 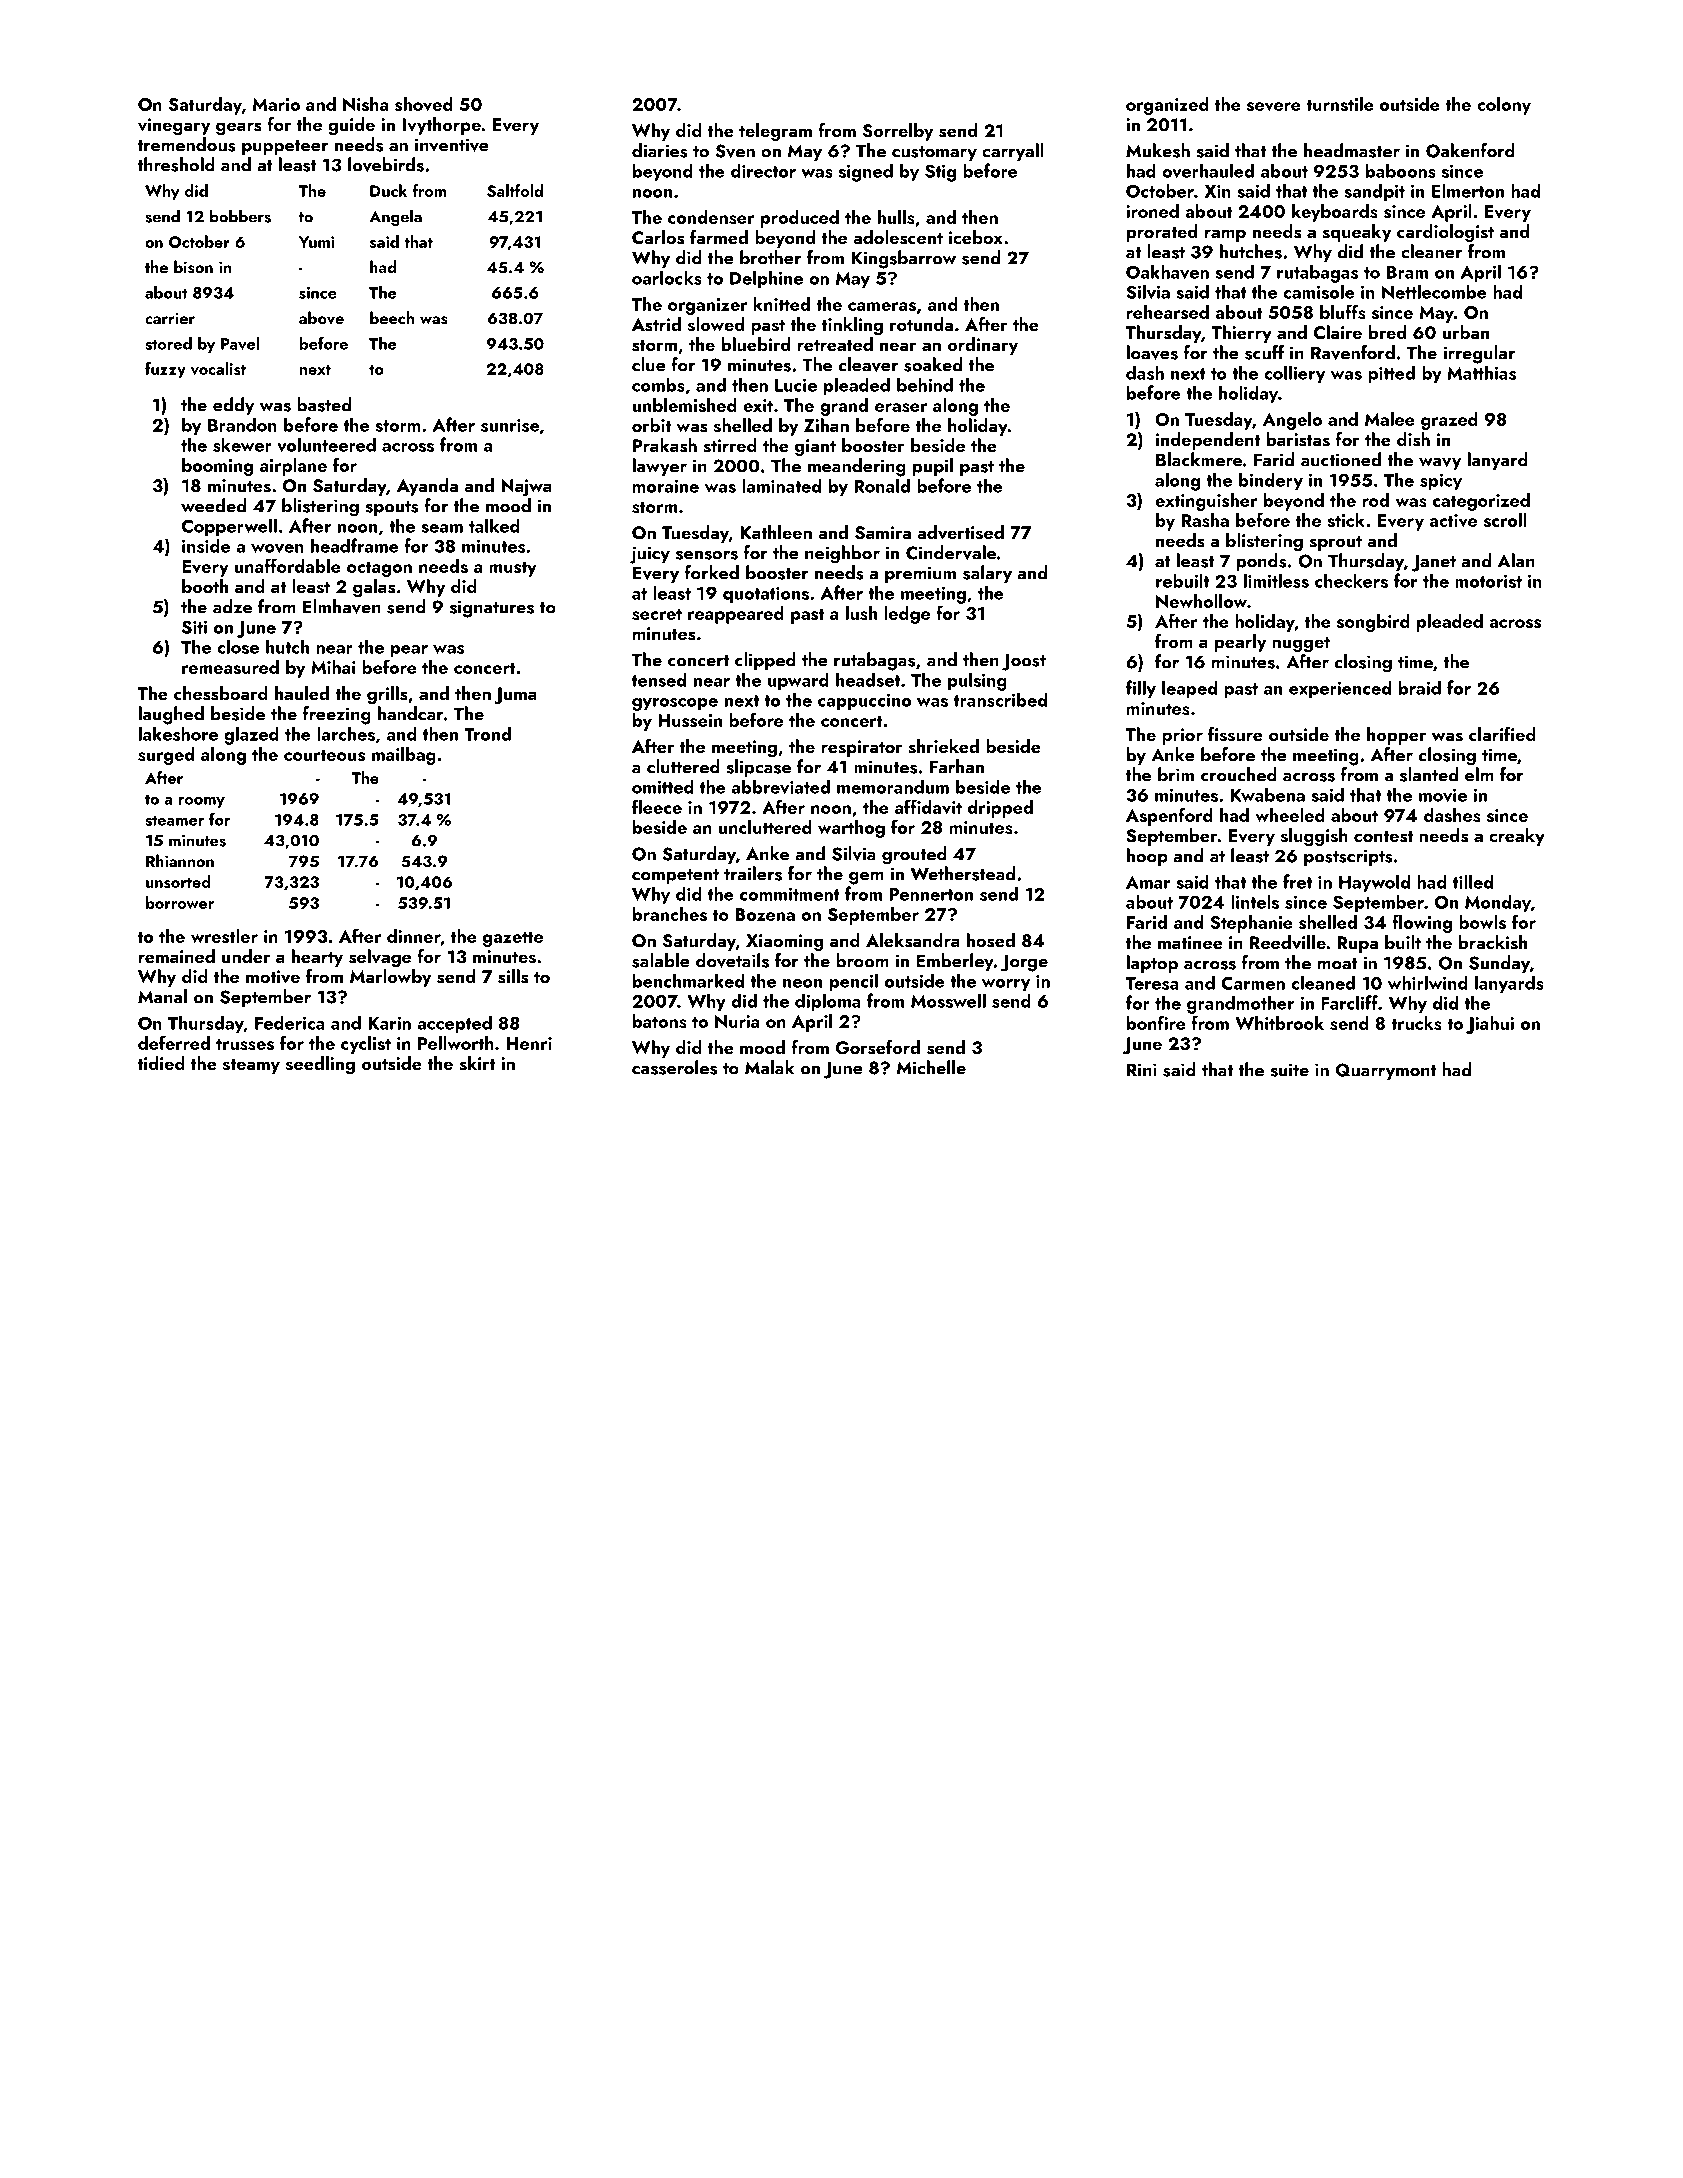 What do you see at coordinates (1148, 882) in the document?
I see `Amar` at bounding box center [1148, 882].
